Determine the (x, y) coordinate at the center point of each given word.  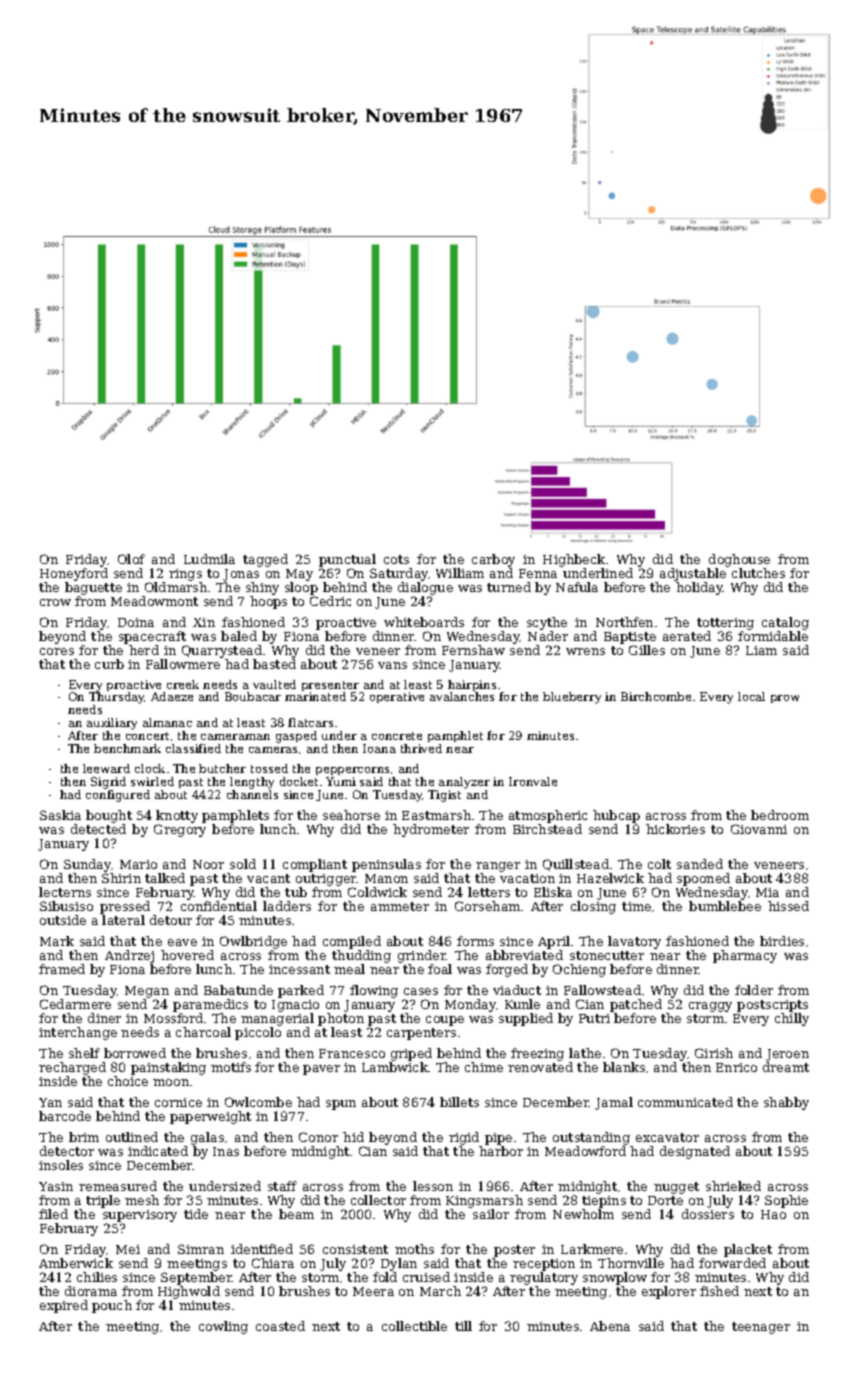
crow (55, 602)
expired (64, 1306)
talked (165, 878)
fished (719, 1291)
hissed (788, 906)
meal (349, 969)
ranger (498, 867)
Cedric (330, 601)
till (463, 1326)
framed (62, 969)
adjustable (693, 574)
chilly (792, 1019)
